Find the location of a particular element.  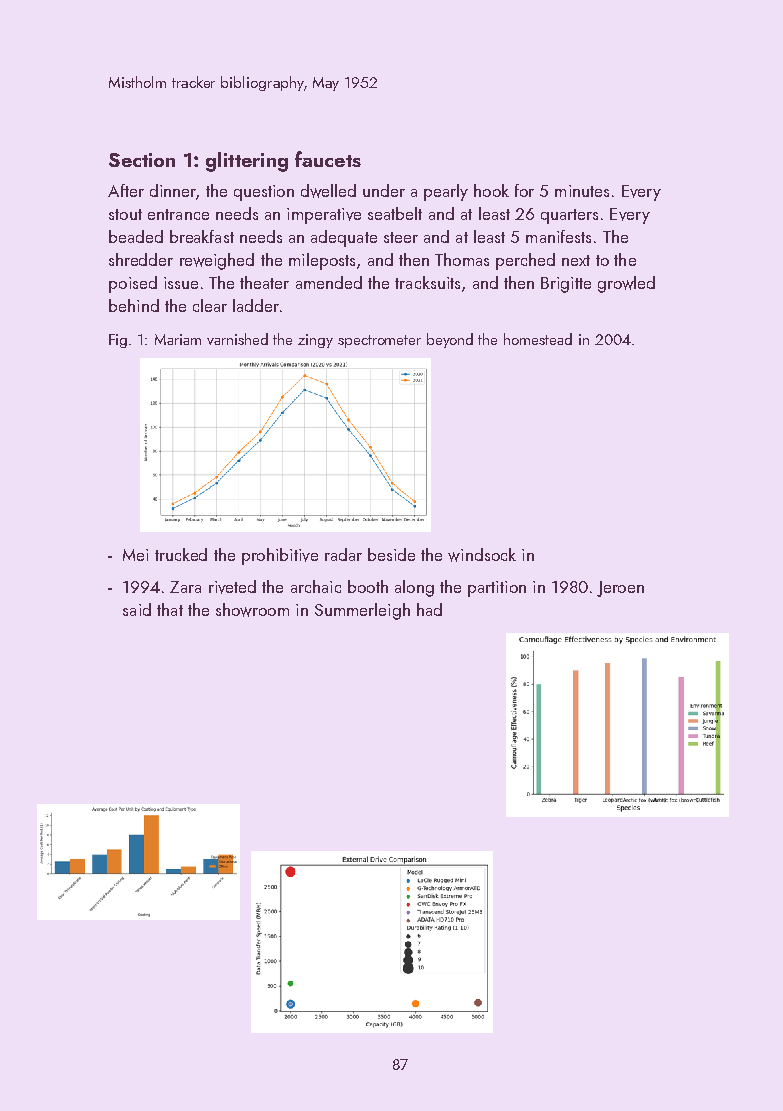

spectrometer is located at coordinates (379, 341).
